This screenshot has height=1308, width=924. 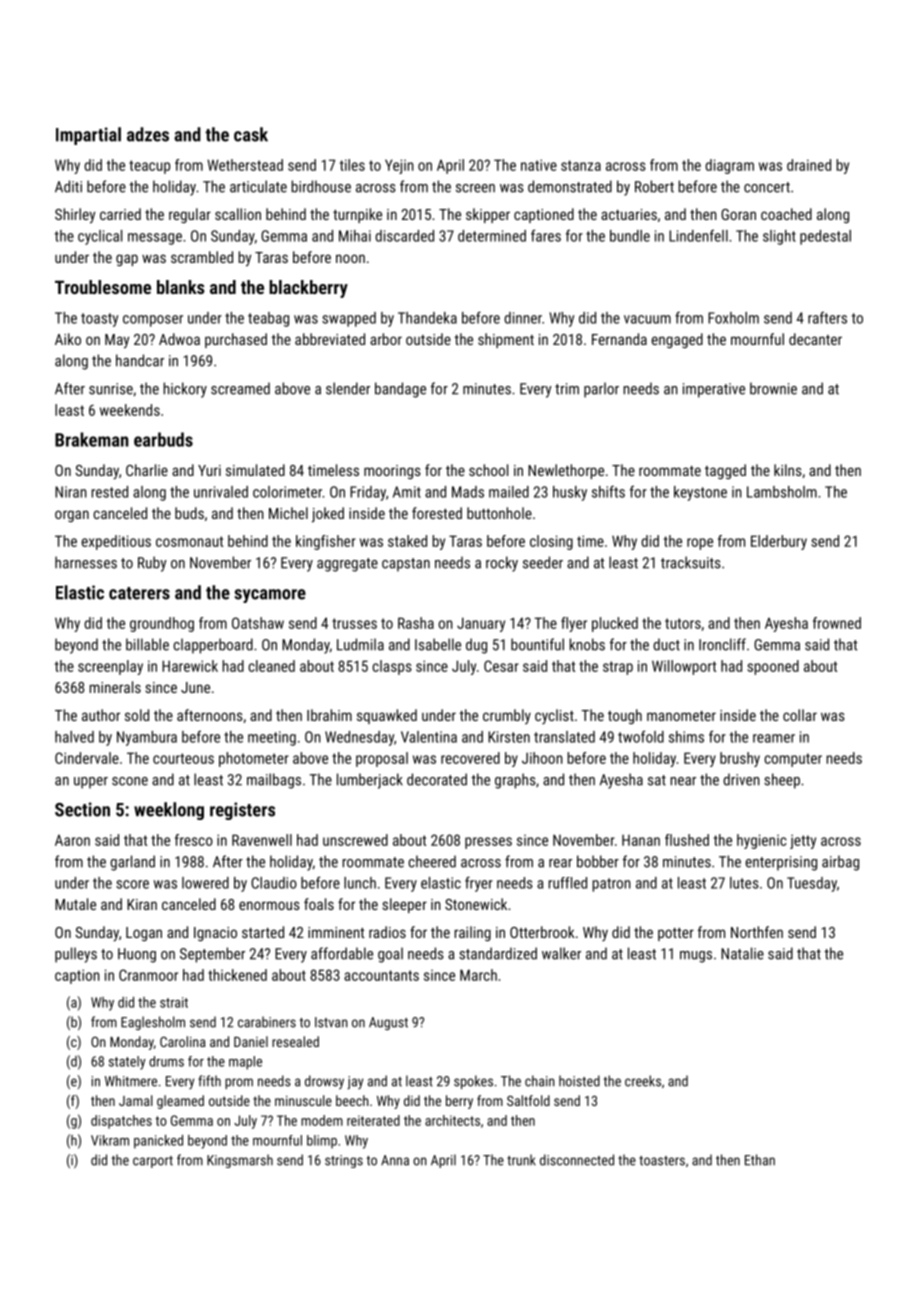 I want to click on halved, so click(x=74, y=737).
